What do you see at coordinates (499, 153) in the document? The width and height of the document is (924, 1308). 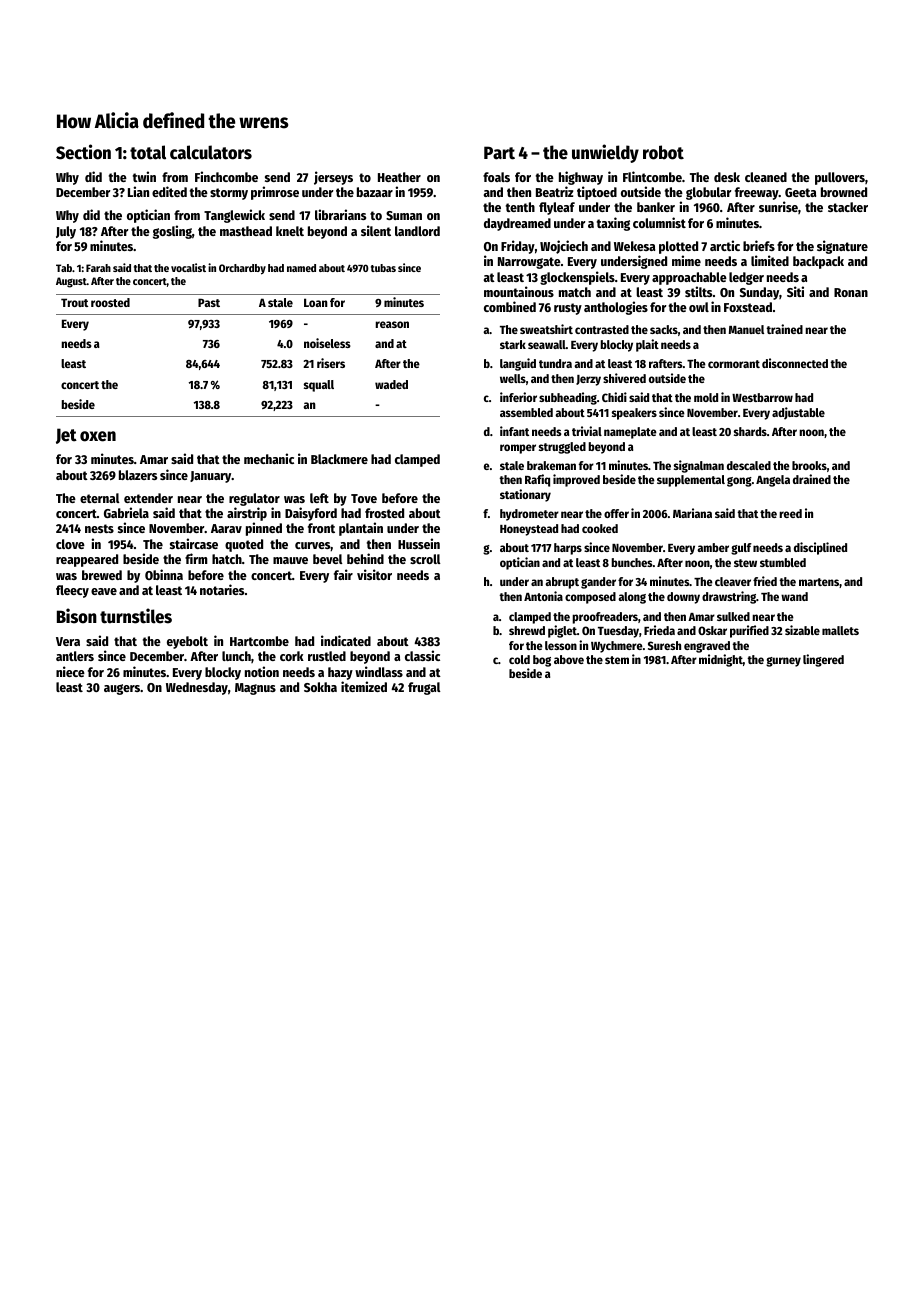 I see `Part` at bounding box center [499, 153].
